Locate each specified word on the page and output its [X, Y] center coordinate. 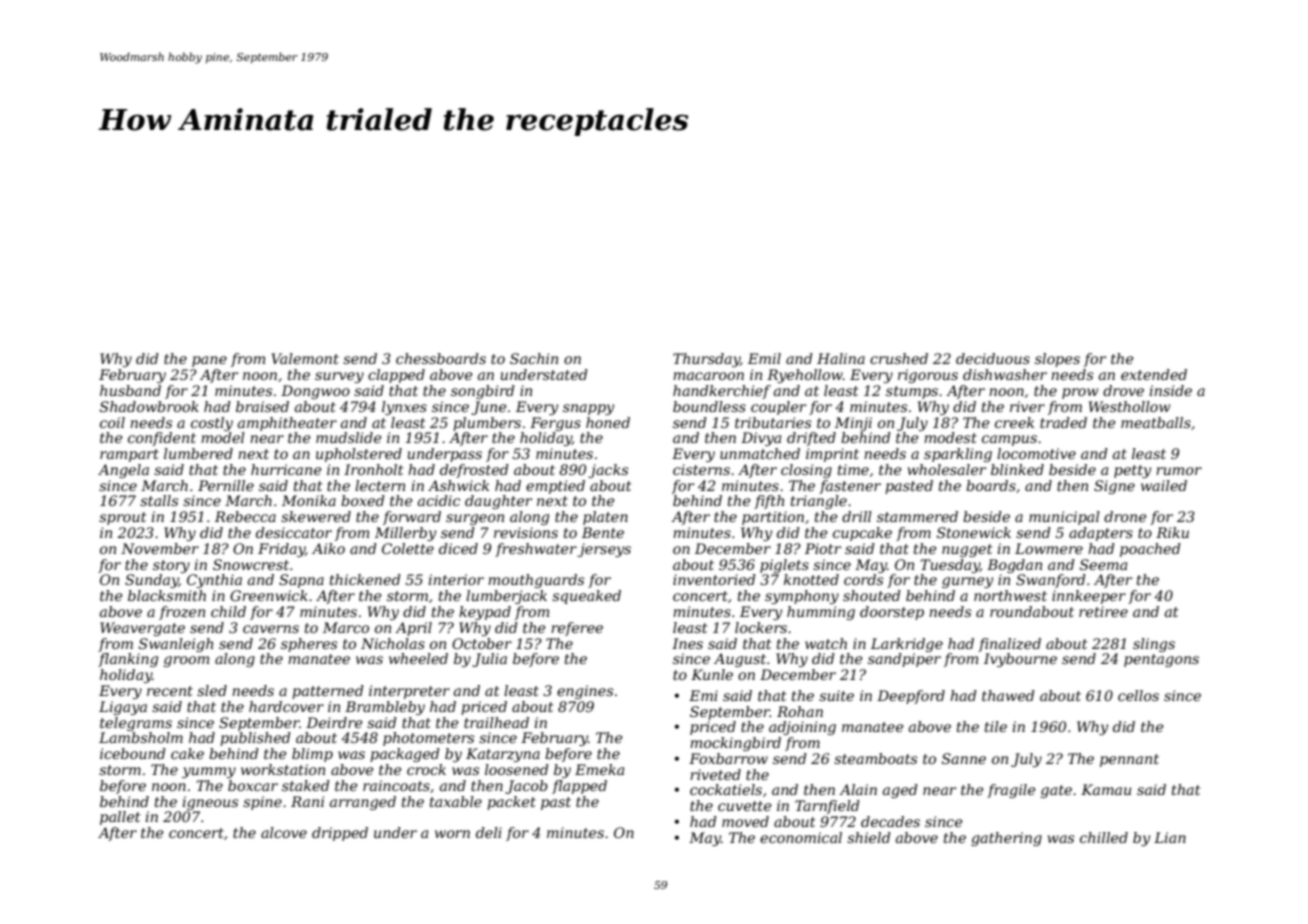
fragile [1011, 791]
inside [1170, 390]
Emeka [599, 769]
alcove [284, 832]
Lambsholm [141, 737]
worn [452, 834]
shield [869, 837]
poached [1150, 550]
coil [112, 422]
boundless [709, 406]
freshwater [536, 550]
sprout [122, 518]
